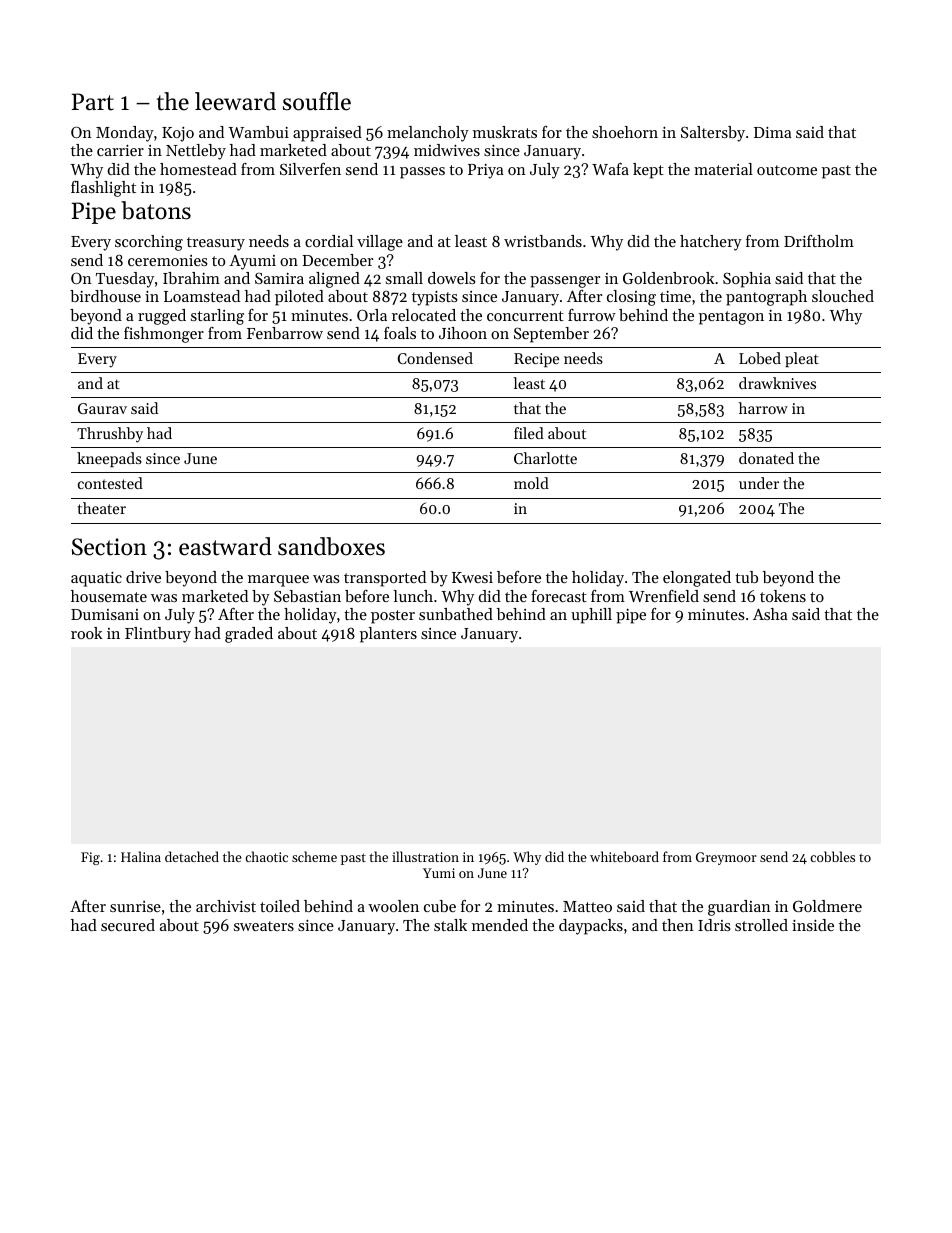 This document has width=952, height=1233. What do you see at coordinates (770, 614) in the document?
I see `Asha` at bounding box center [770, 614].
